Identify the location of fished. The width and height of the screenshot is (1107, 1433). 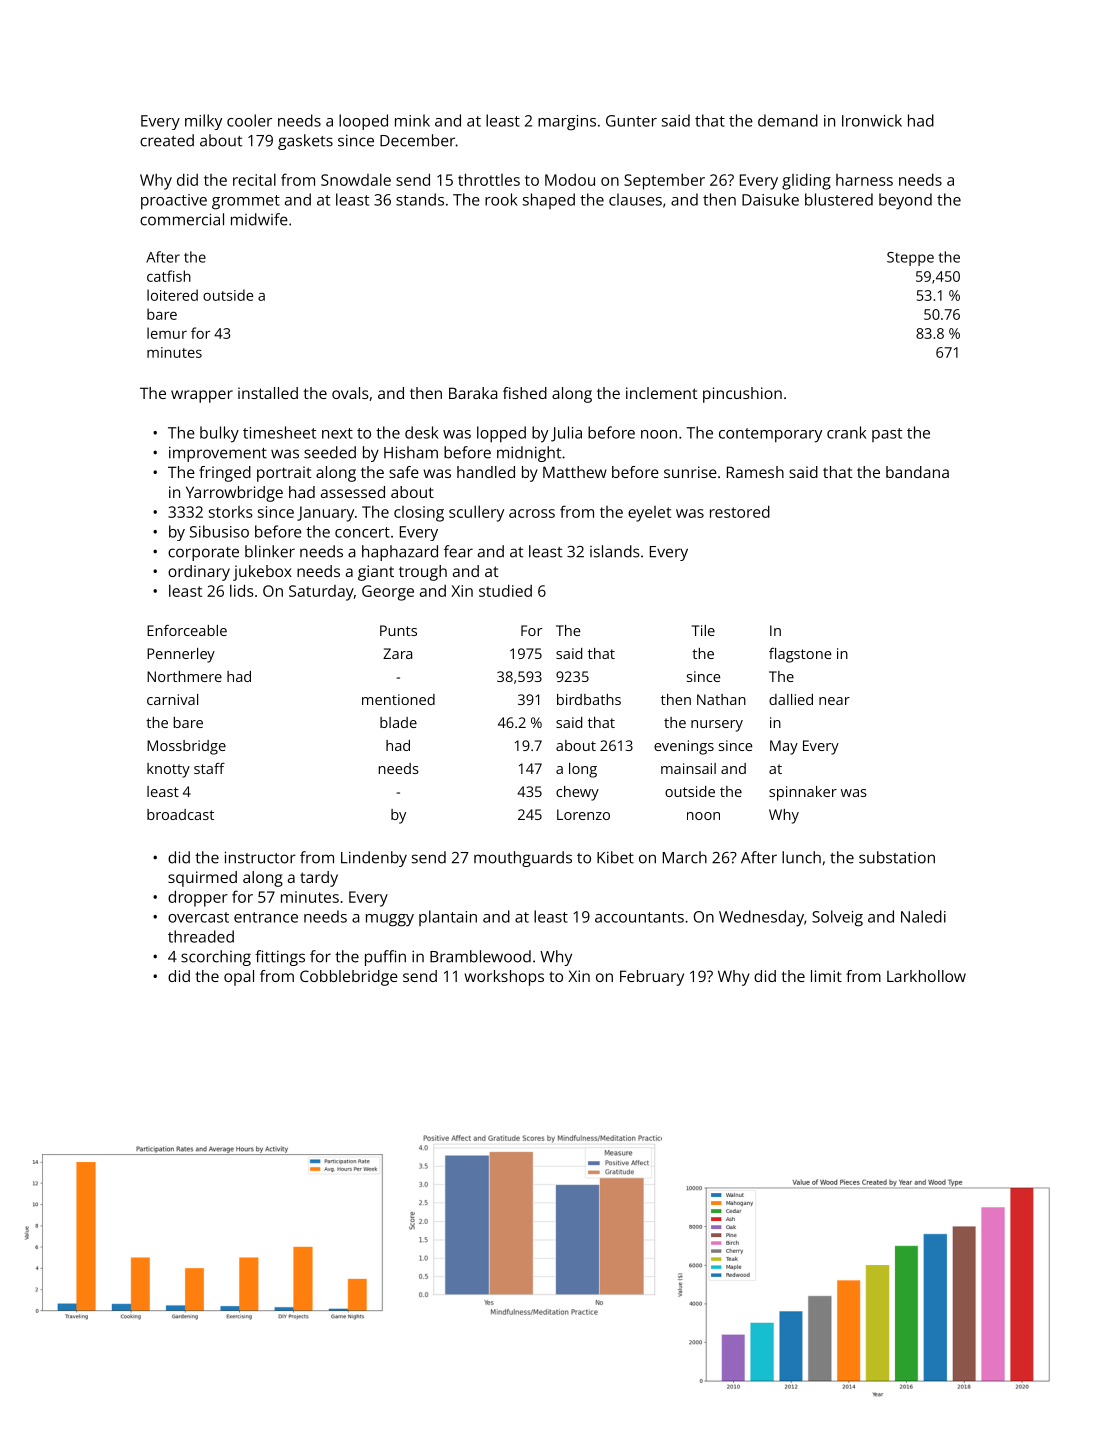
(525, 393).
